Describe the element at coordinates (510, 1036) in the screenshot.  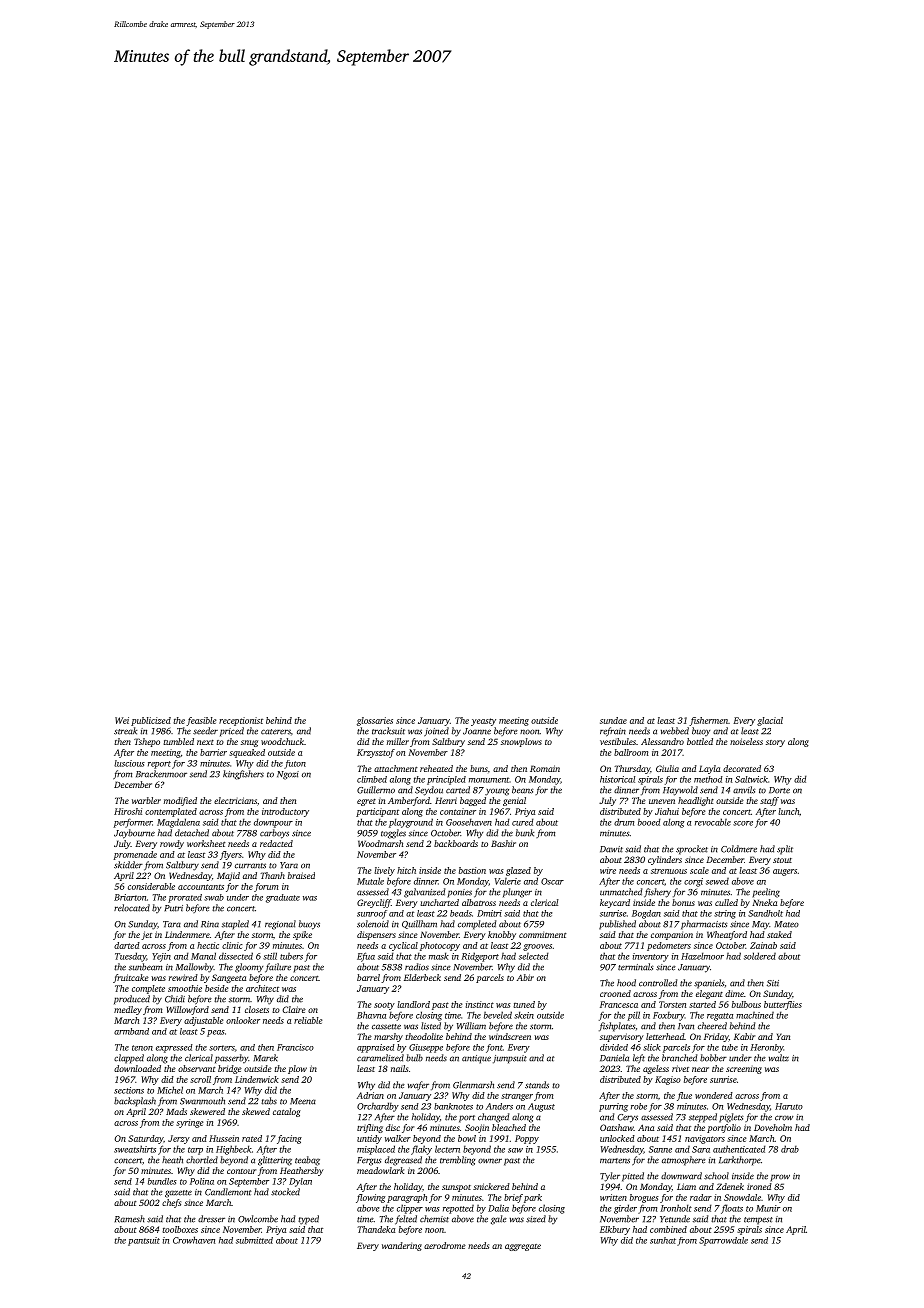
I see `windscreen` at that location.
